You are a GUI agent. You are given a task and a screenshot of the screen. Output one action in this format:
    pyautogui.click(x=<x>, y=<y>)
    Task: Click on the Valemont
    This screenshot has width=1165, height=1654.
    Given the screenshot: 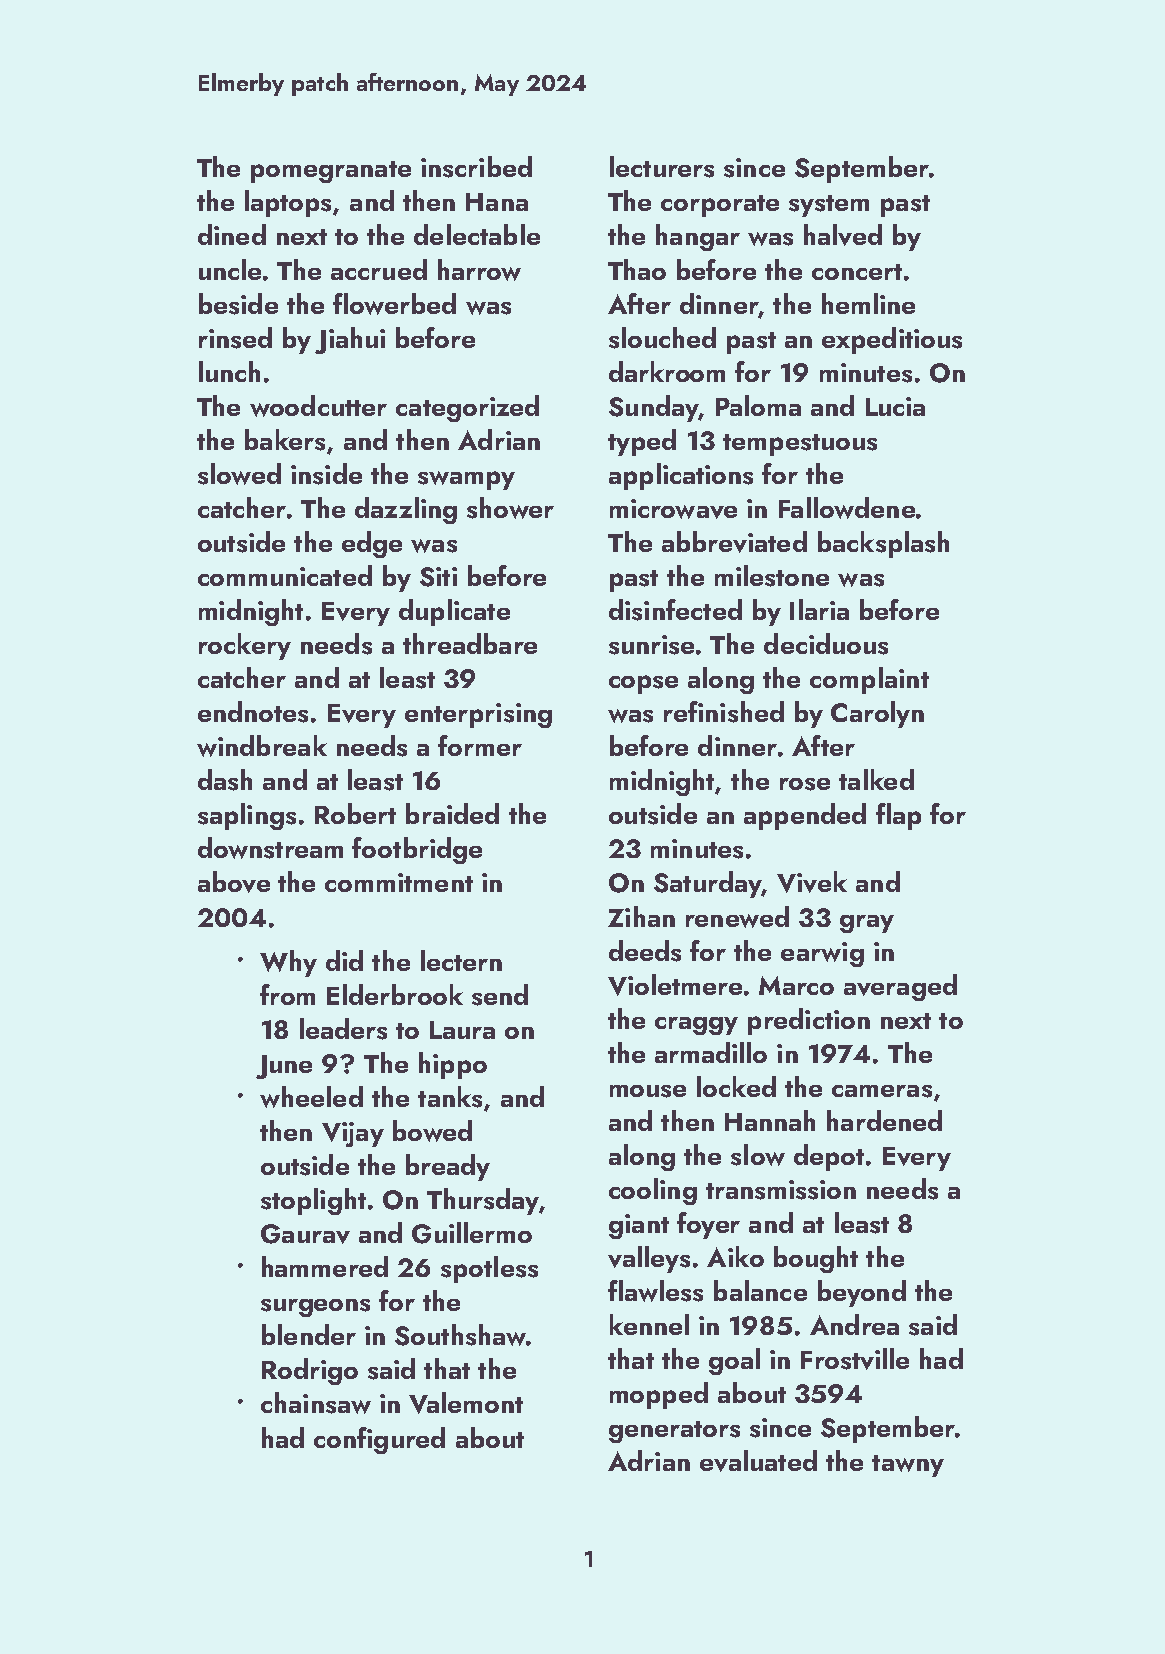 What is the action you would take?
    pyautogui.click(x=466, y=1403)
